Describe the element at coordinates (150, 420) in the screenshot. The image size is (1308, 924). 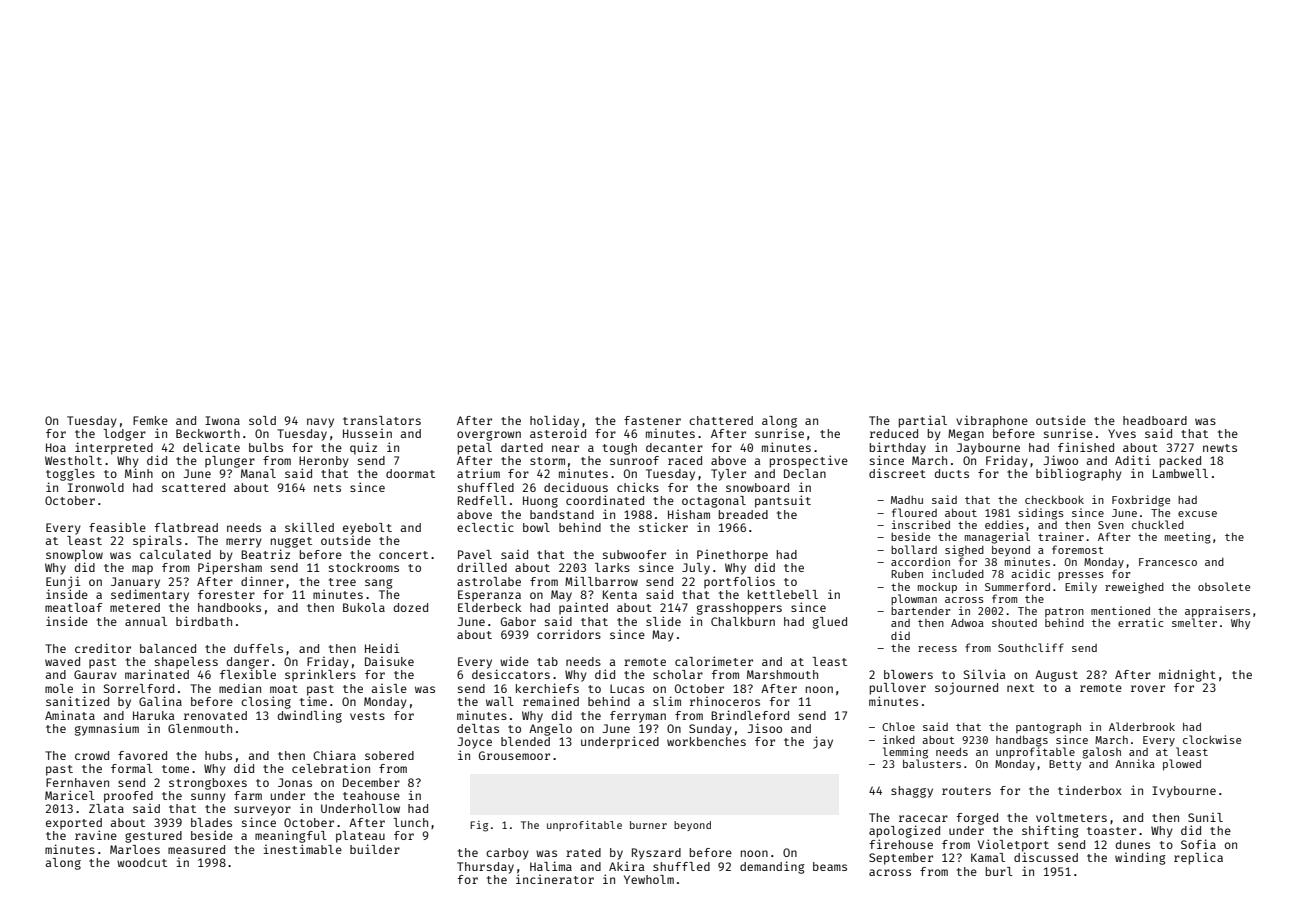
I see `Femke` at that location.
